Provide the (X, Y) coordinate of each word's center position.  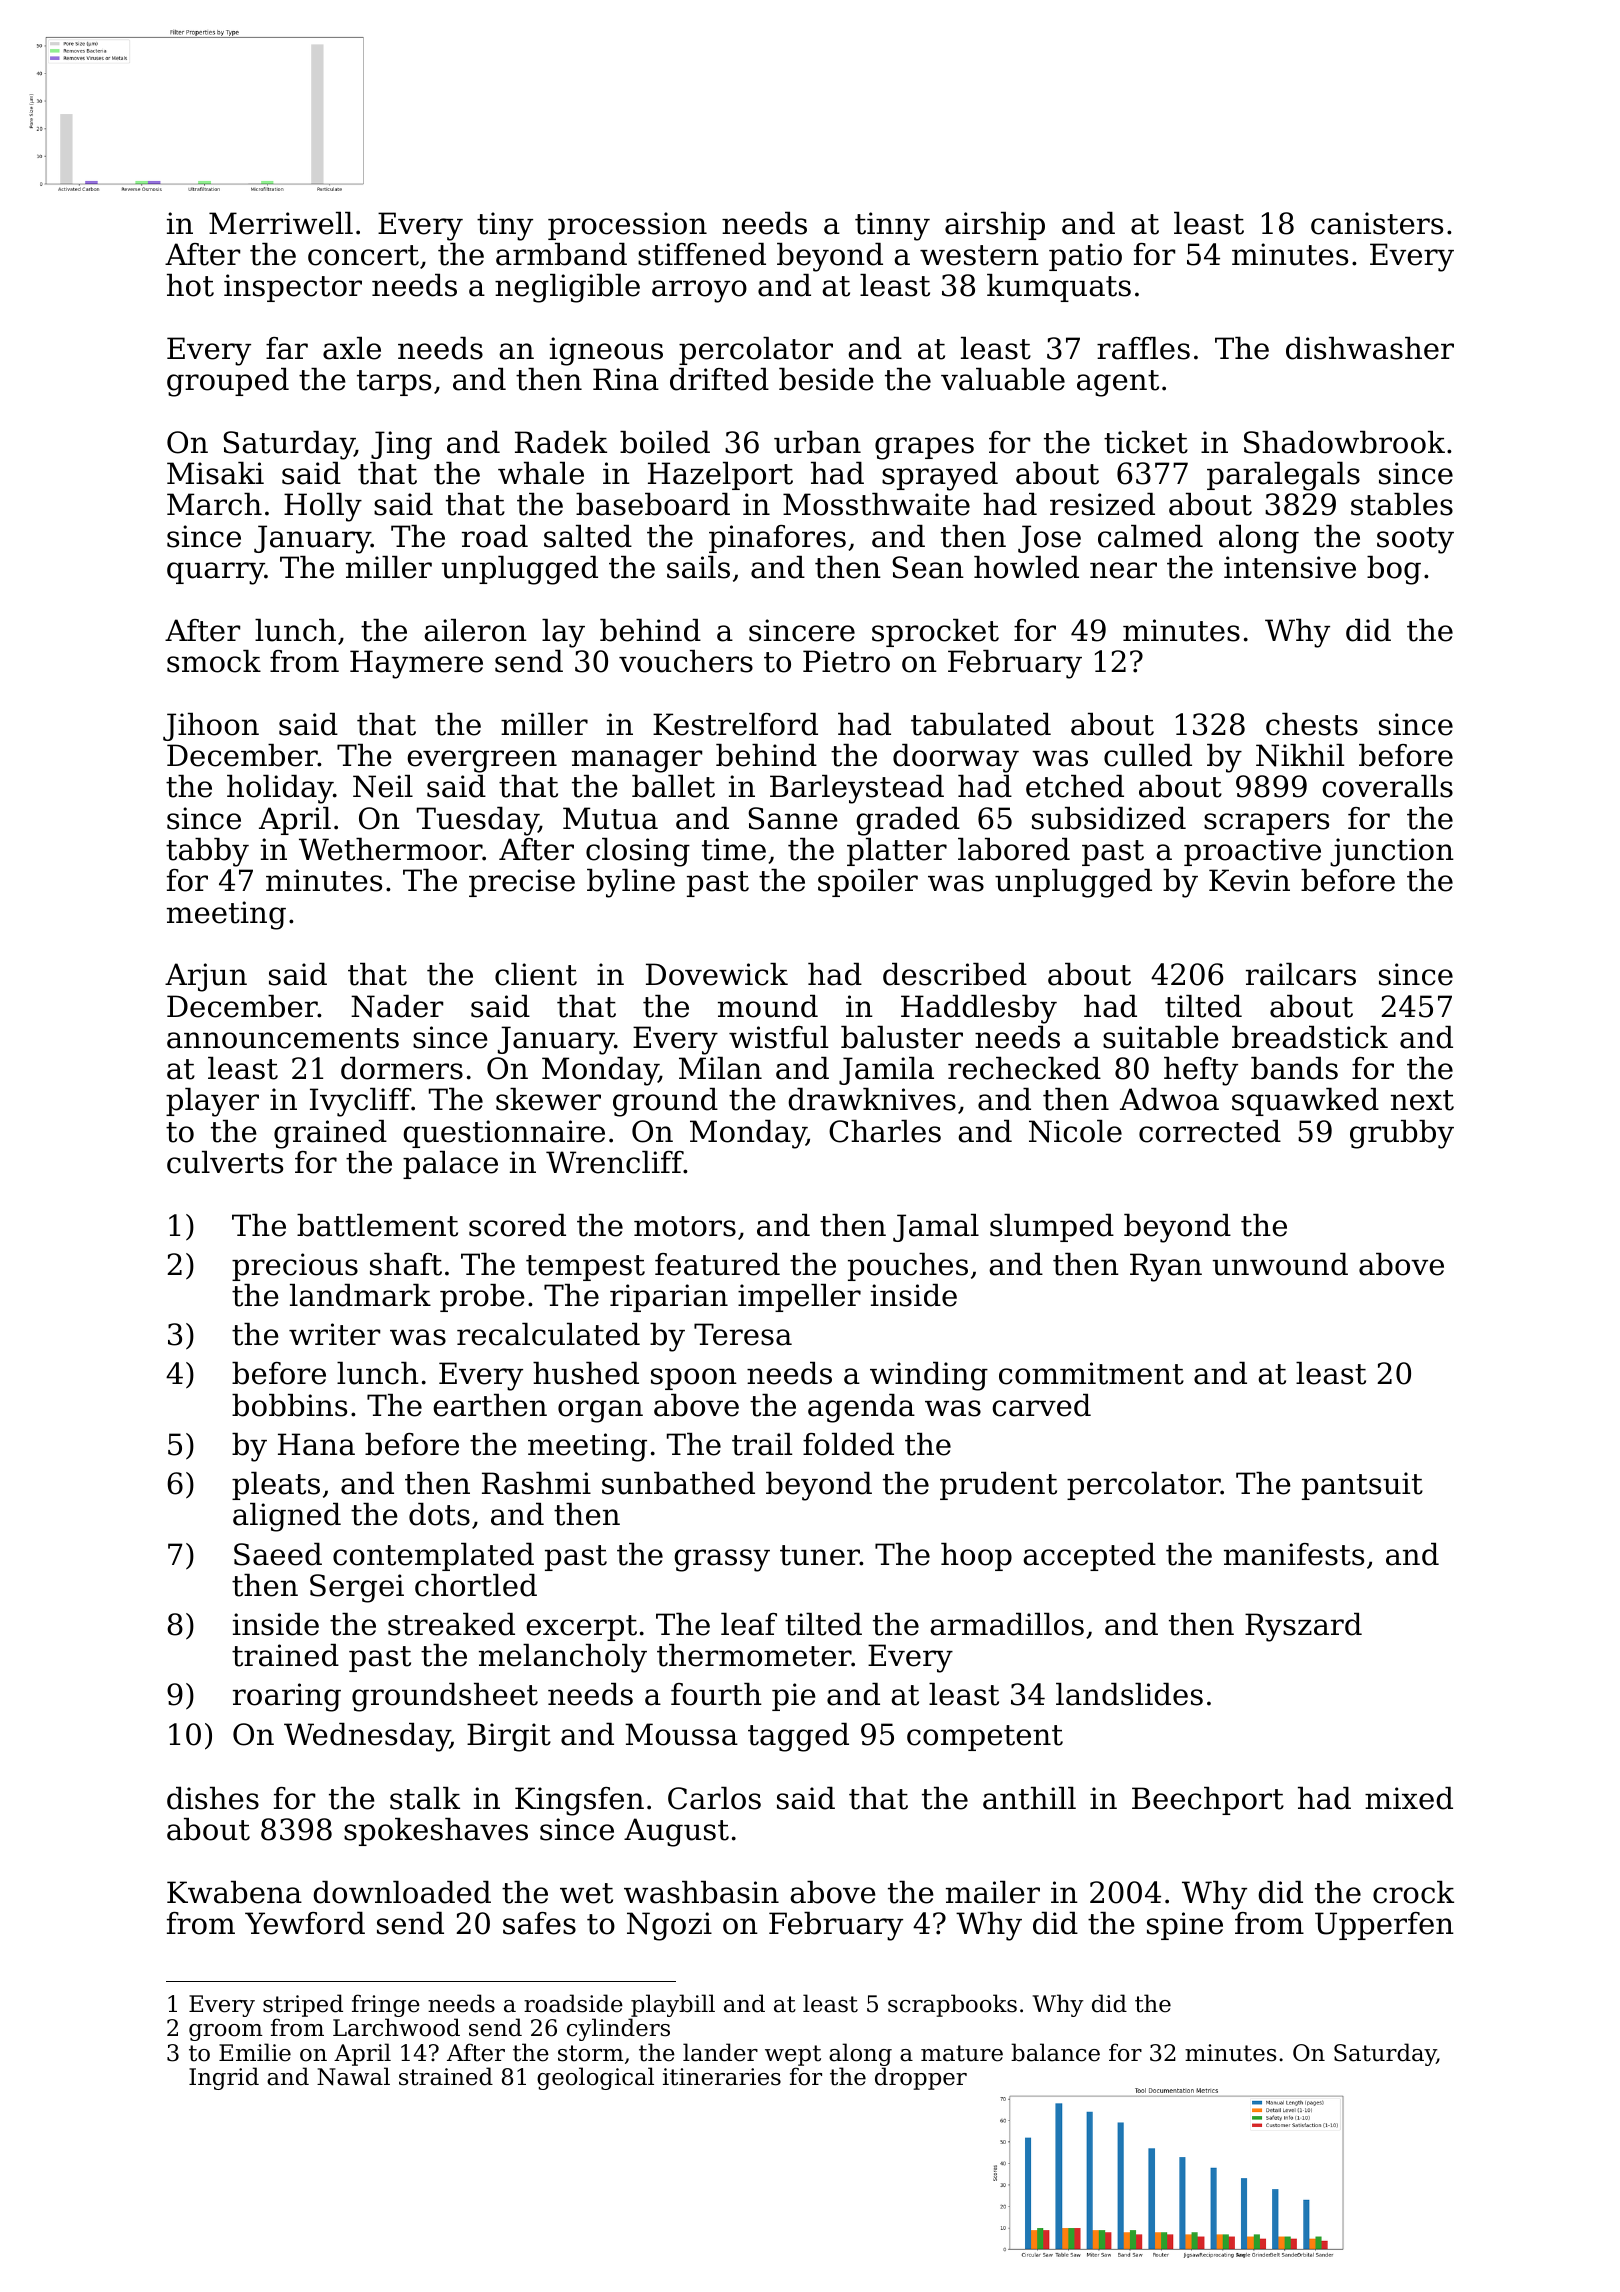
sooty (1415, 540)
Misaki (215, 473)
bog (1394, 570)
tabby (207, 852)
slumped (1052, 1228)
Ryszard (1303, 1627)
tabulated (981, 724)
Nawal (353, 2076)
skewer (548, 1099)
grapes (924, 448)
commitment (1091, 1373)
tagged (798, 1737)
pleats (276, 1486)
